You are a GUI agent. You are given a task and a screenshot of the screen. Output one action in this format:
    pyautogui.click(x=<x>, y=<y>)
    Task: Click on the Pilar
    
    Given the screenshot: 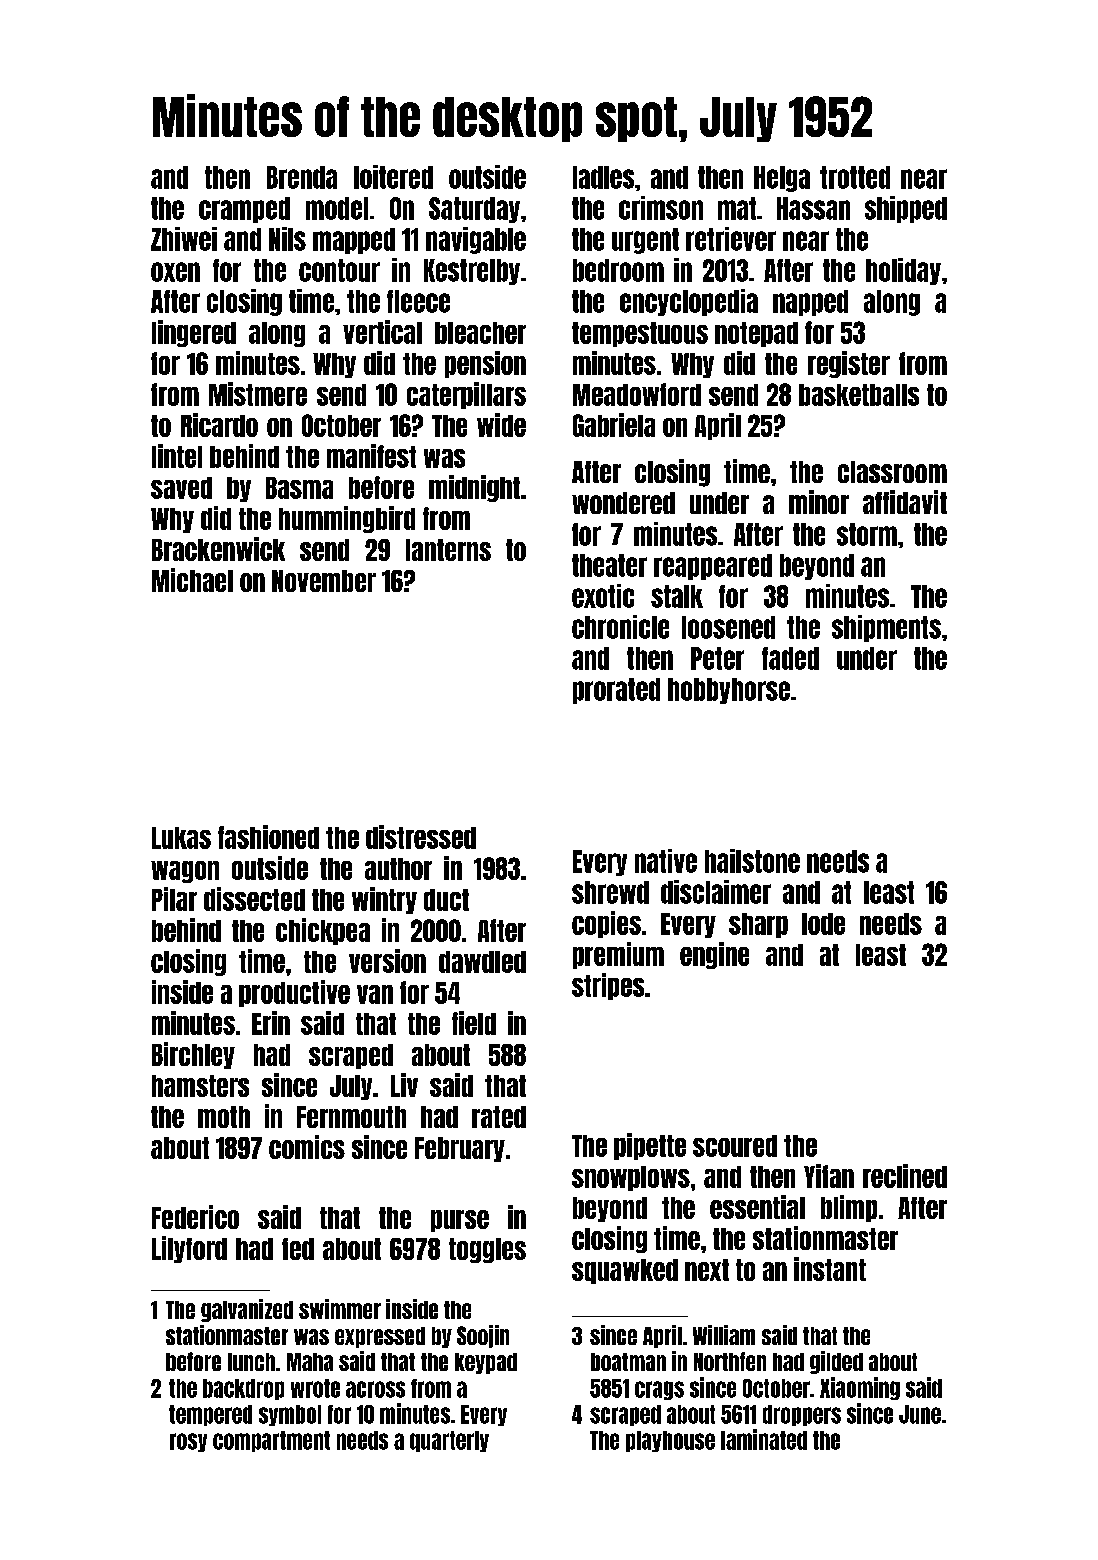 What is the action you would take?
    pyautogui.click(x=174, y=899)
